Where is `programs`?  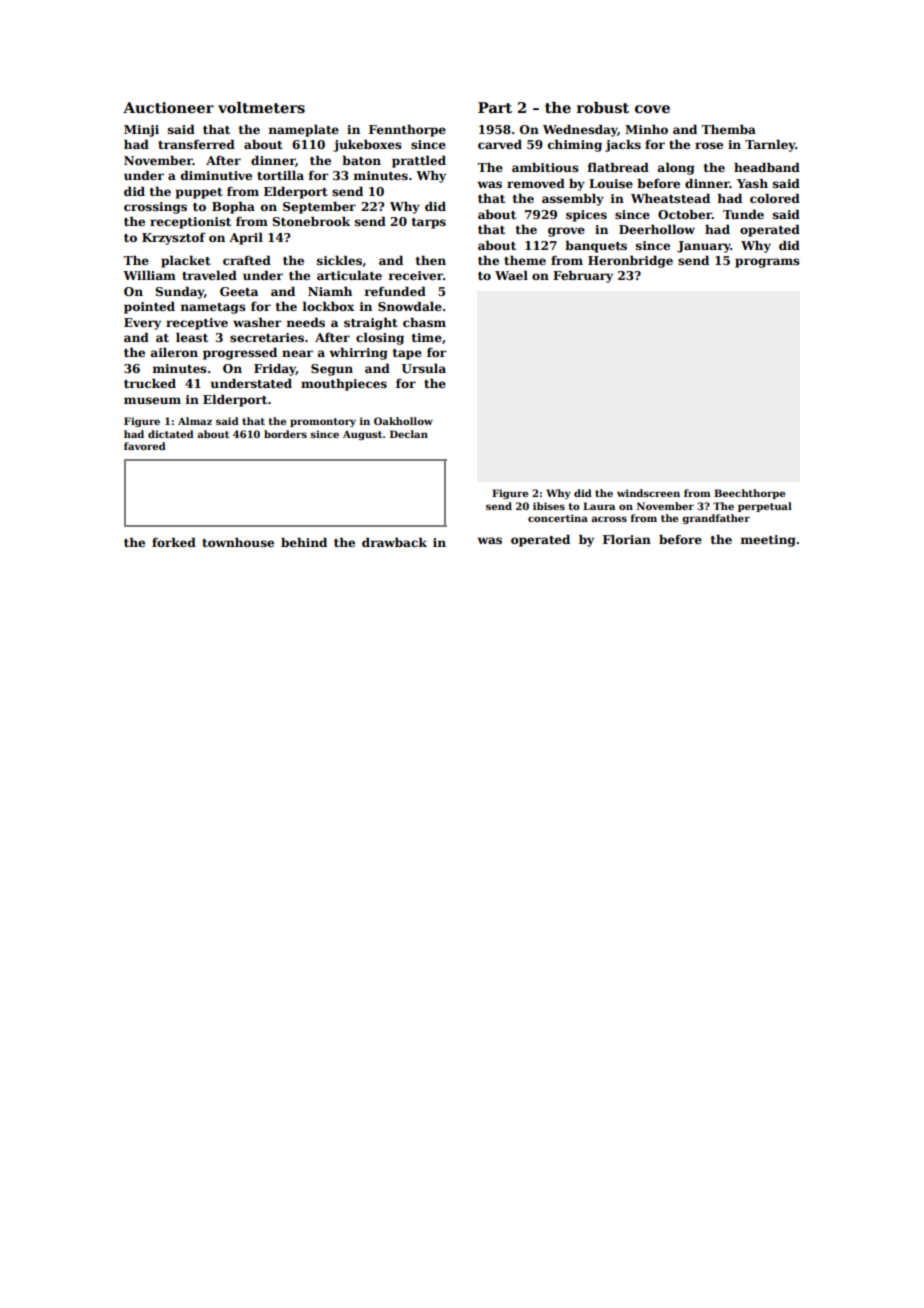
programs is located at coordinates (767, 263).
